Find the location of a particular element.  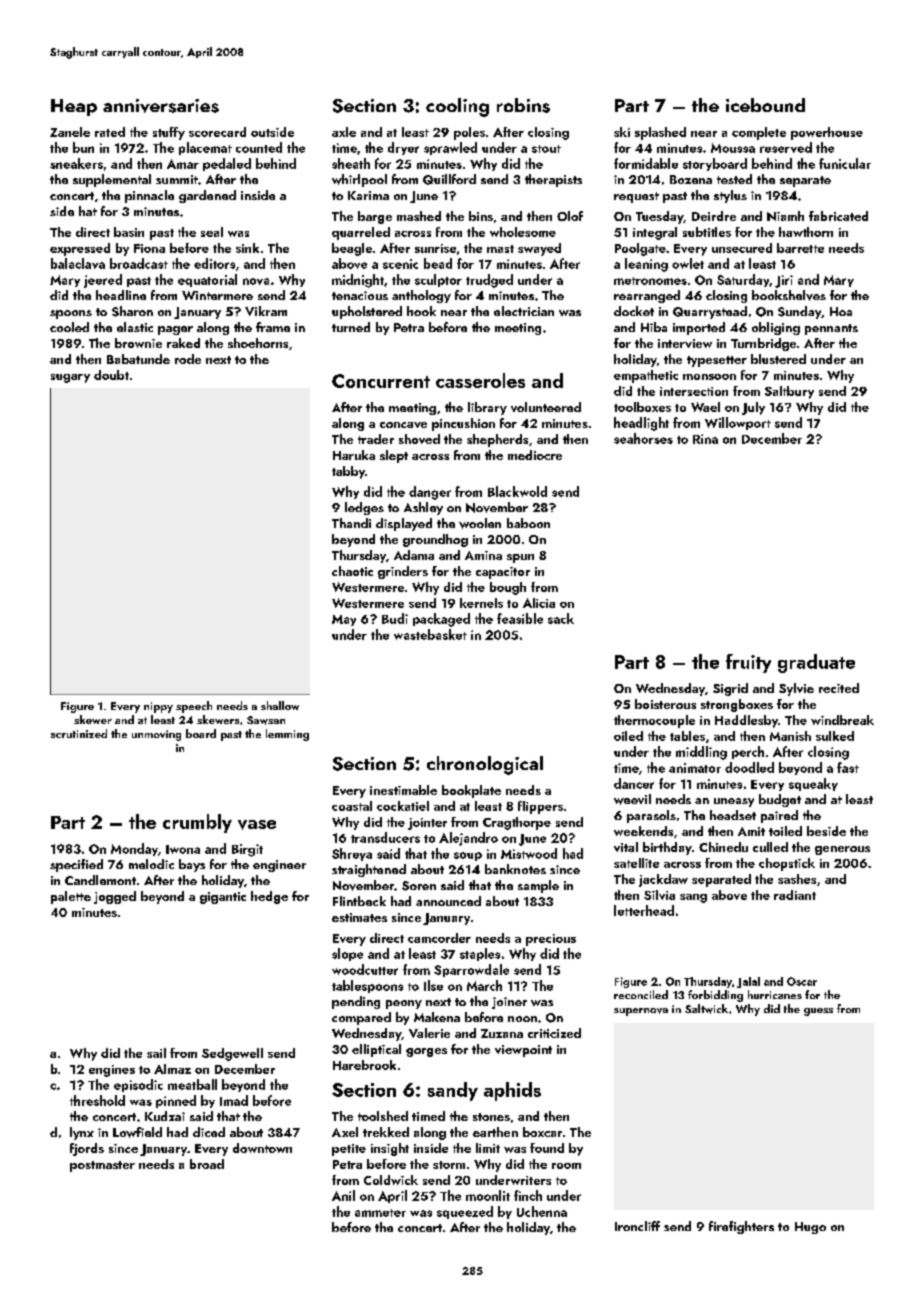

Anil is located at coordinates (343, 1195).
